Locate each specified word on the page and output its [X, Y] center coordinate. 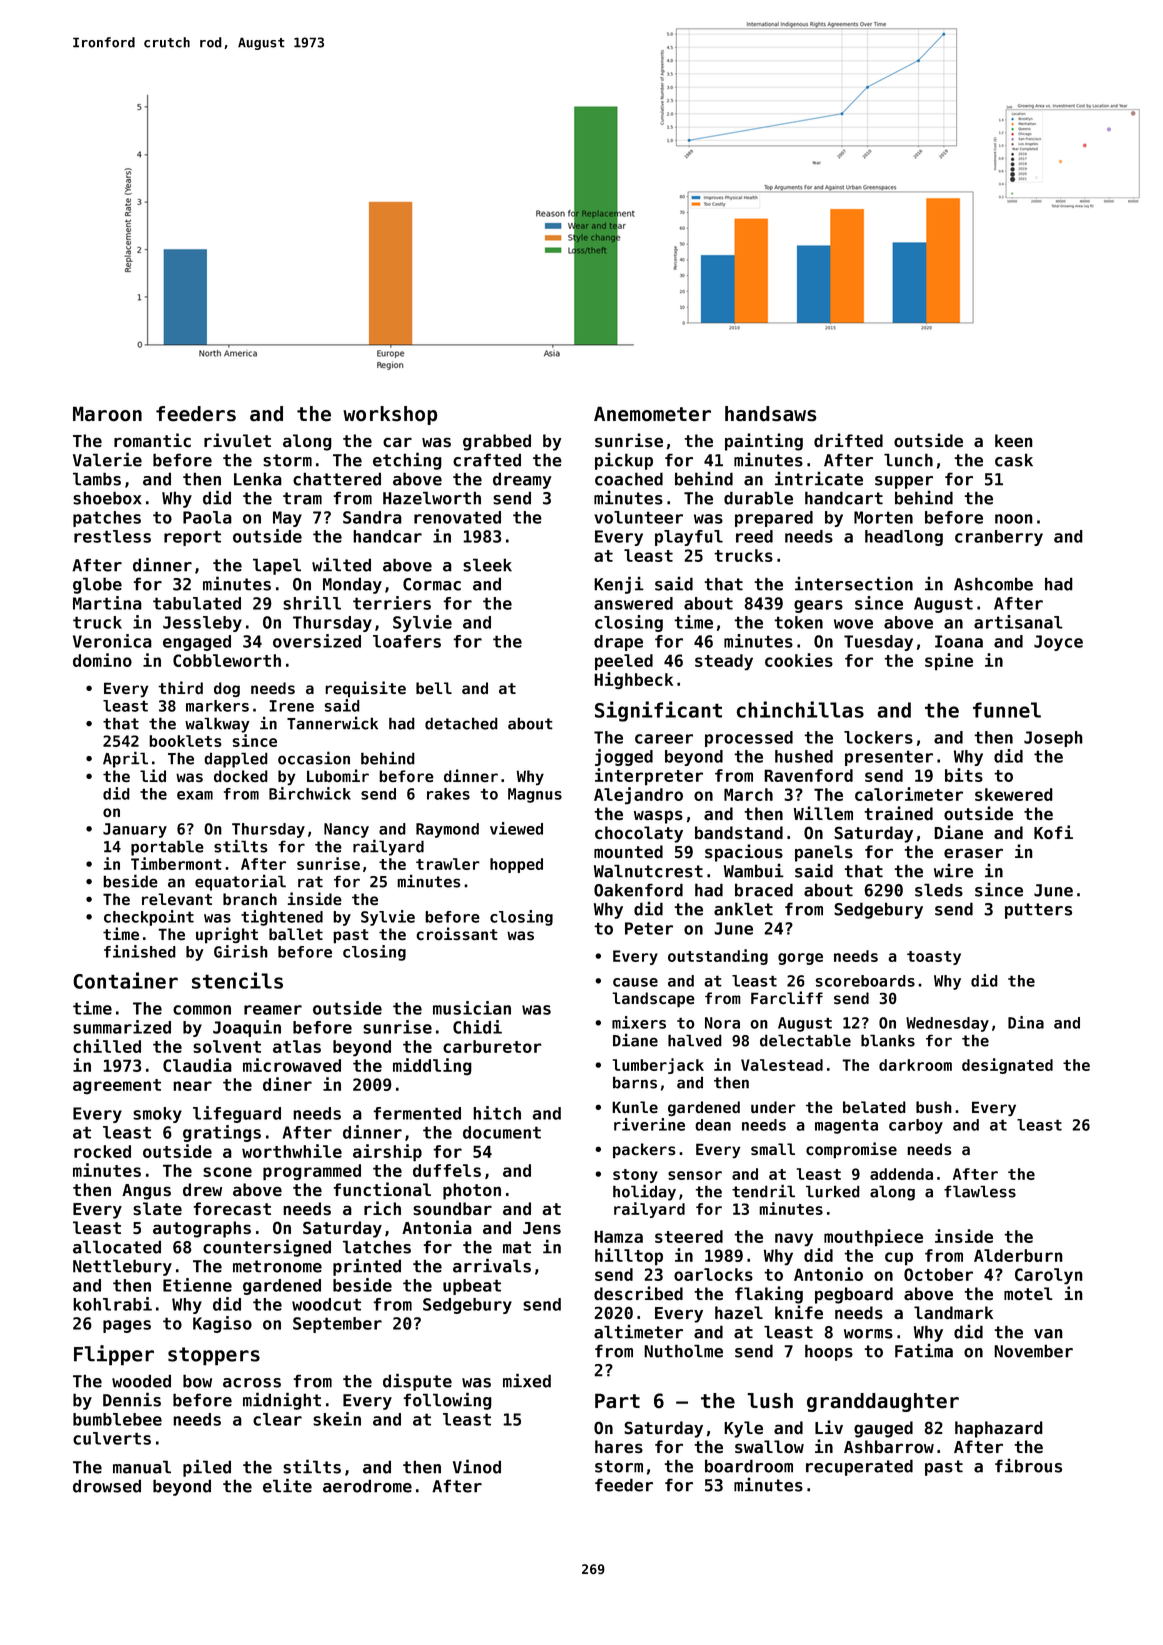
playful [689, 538]
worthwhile [292, 1151]
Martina [107, 603]
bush [934, 1107]
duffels [447, 1170]
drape [618, 643]
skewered [1014, 794]
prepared [774, 519]
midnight [282, 1401]
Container [125, 980]
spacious [744, 853]
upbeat [472, 1287]
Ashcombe [993, 584]
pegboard [854, 1295]
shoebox [107, 498]
